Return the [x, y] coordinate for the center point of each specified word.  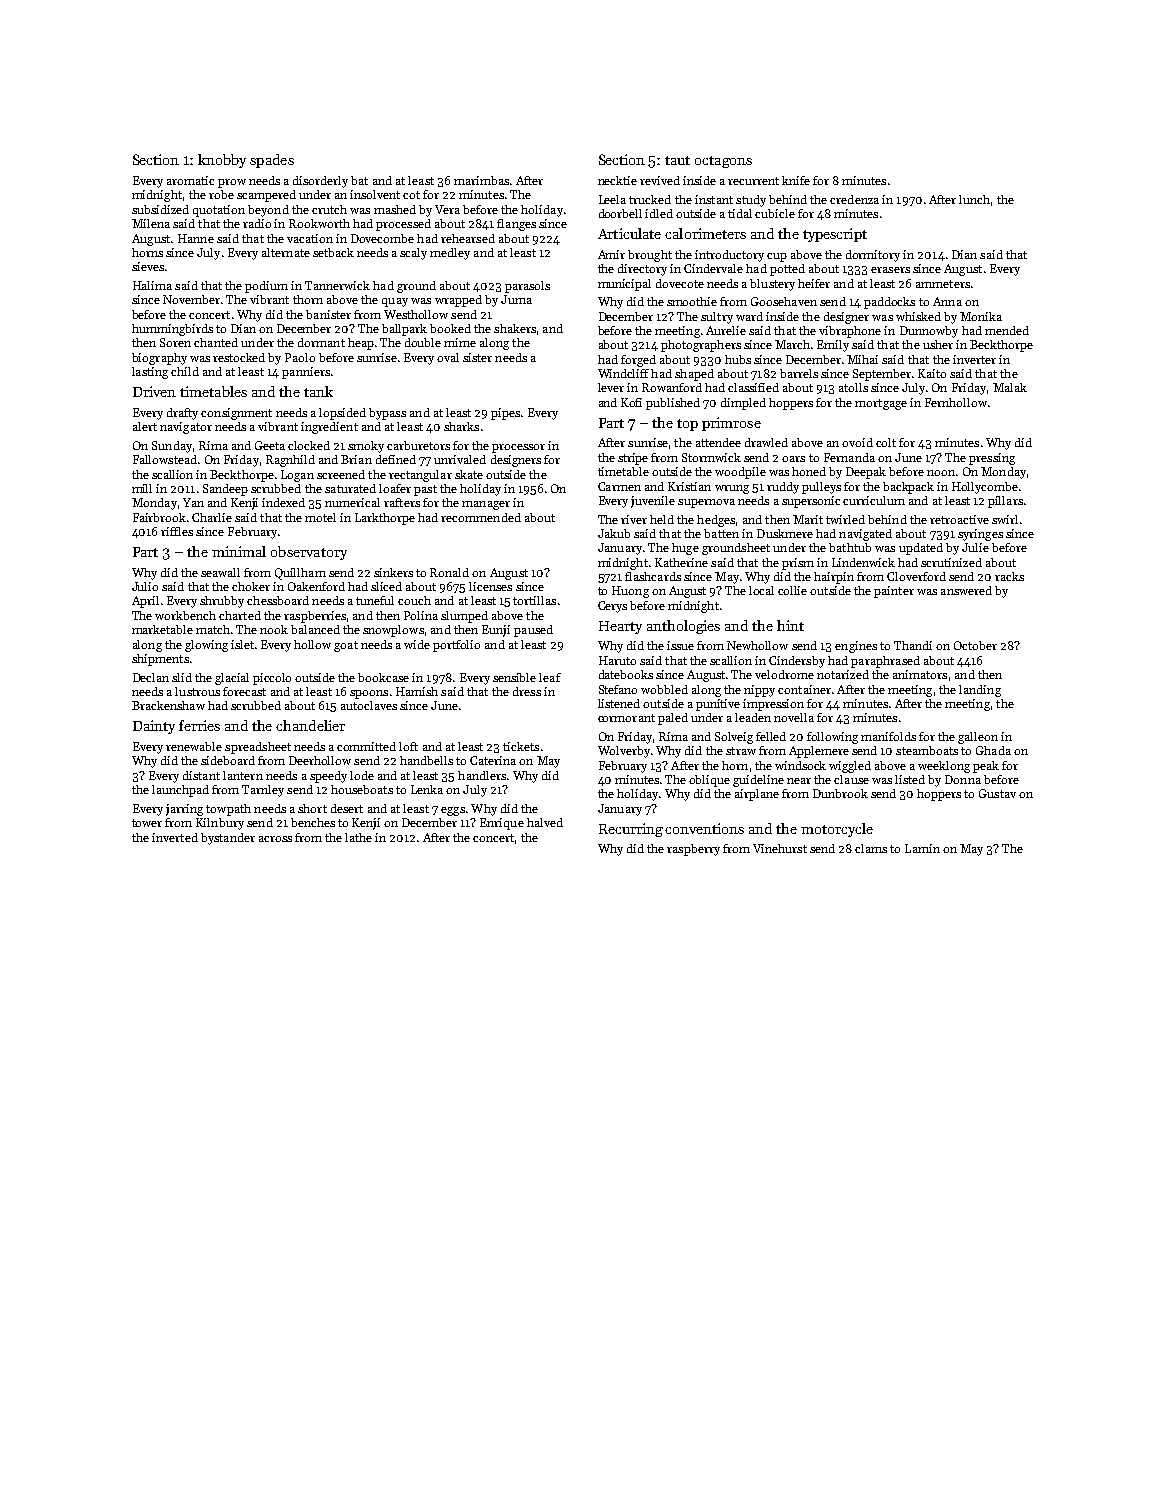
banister [328, 314]
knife [796, 180]
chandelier [310, 725]
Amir [611, 254]
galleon [978, 738]
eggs [453, 811]
